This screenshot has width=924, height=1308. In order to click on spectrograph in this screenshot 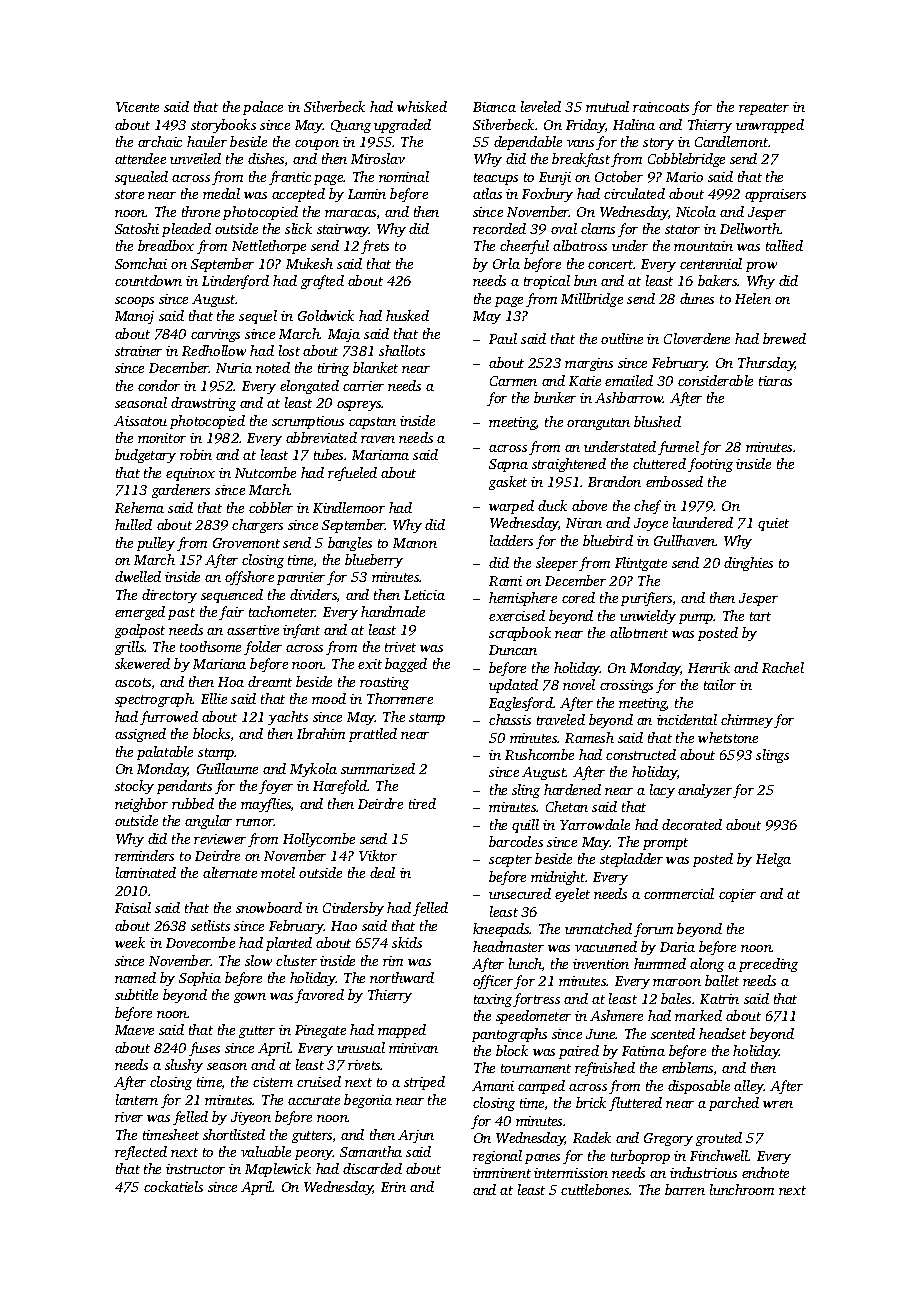, I will do `click(154, 700)`.
